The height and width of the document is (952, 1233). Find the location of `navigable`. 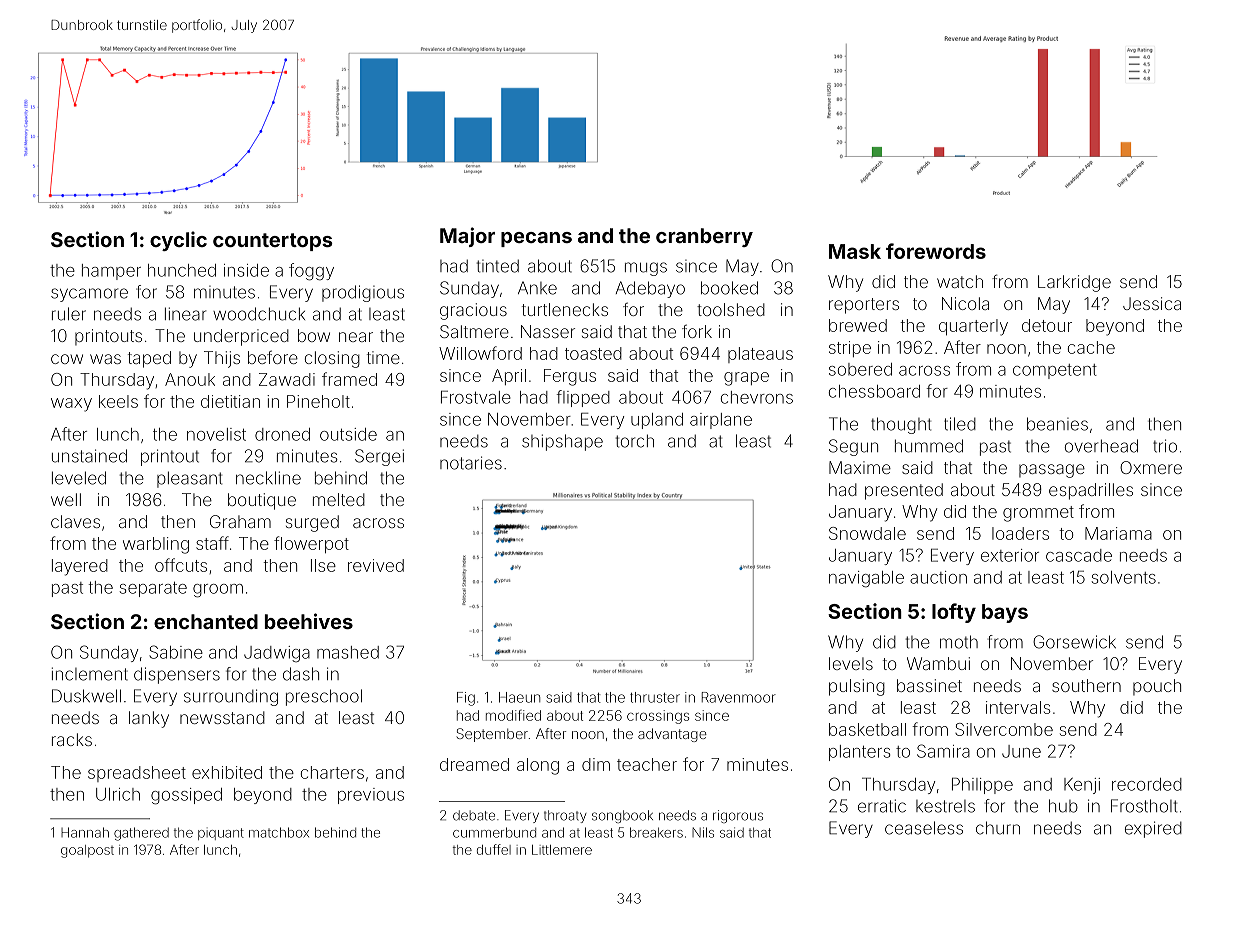

navigable is located at coordinates (866, 579).
